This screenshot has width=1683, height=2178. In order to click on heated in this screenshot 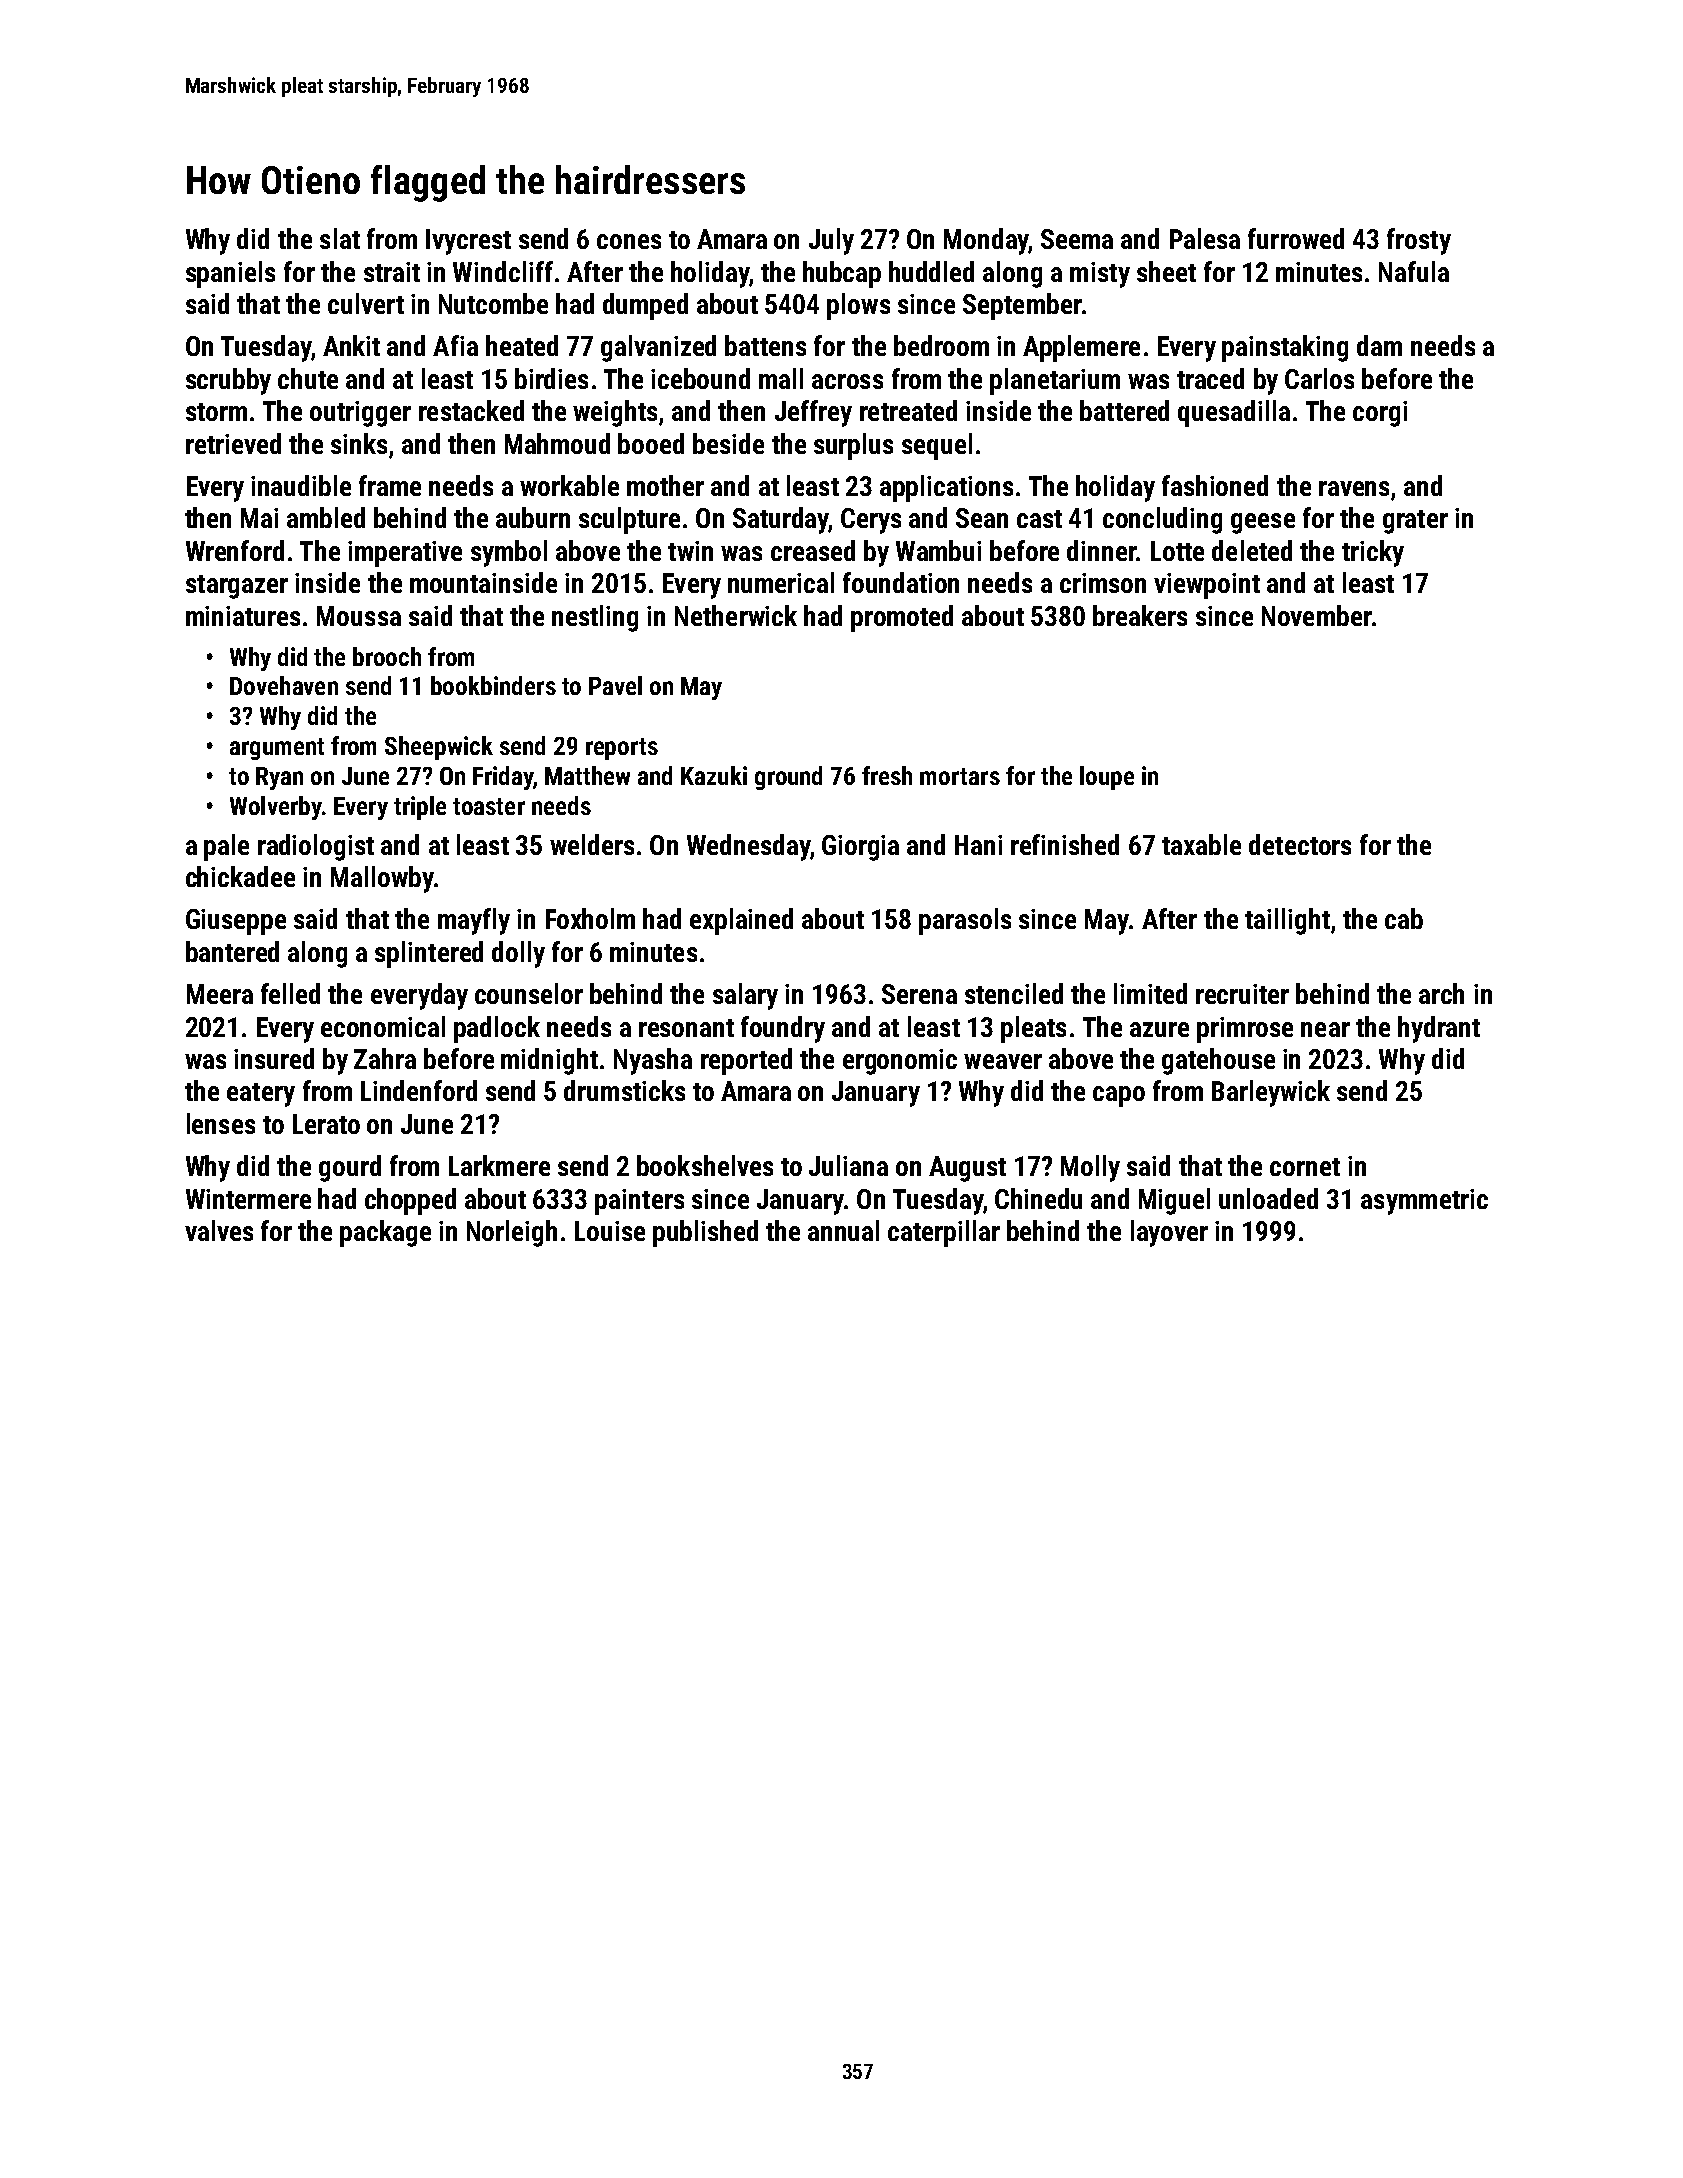, I will do `click(522, 345)`.
